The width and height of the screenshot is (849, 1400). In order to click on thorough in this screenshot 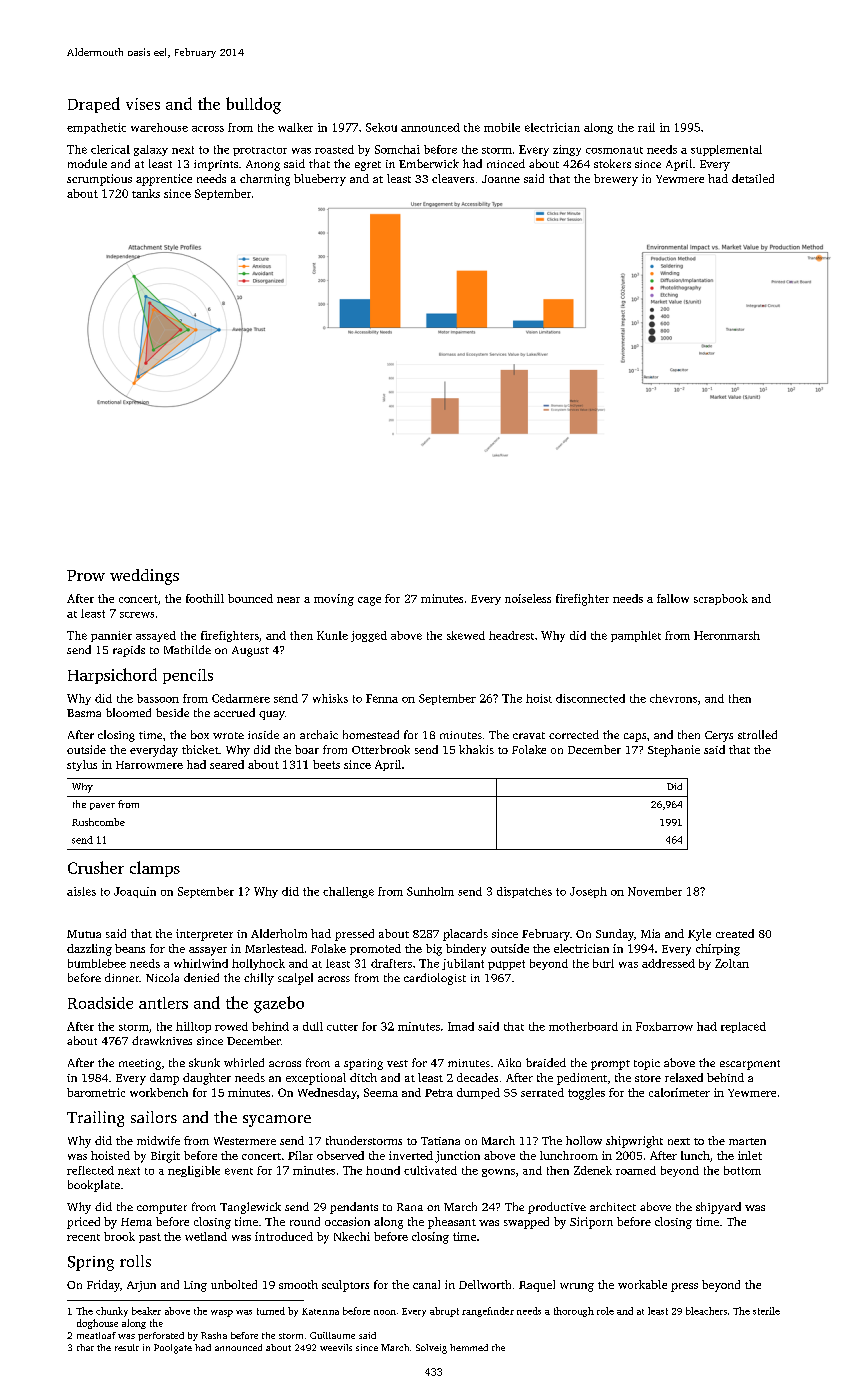, I will do `click(574, 1312)`.
